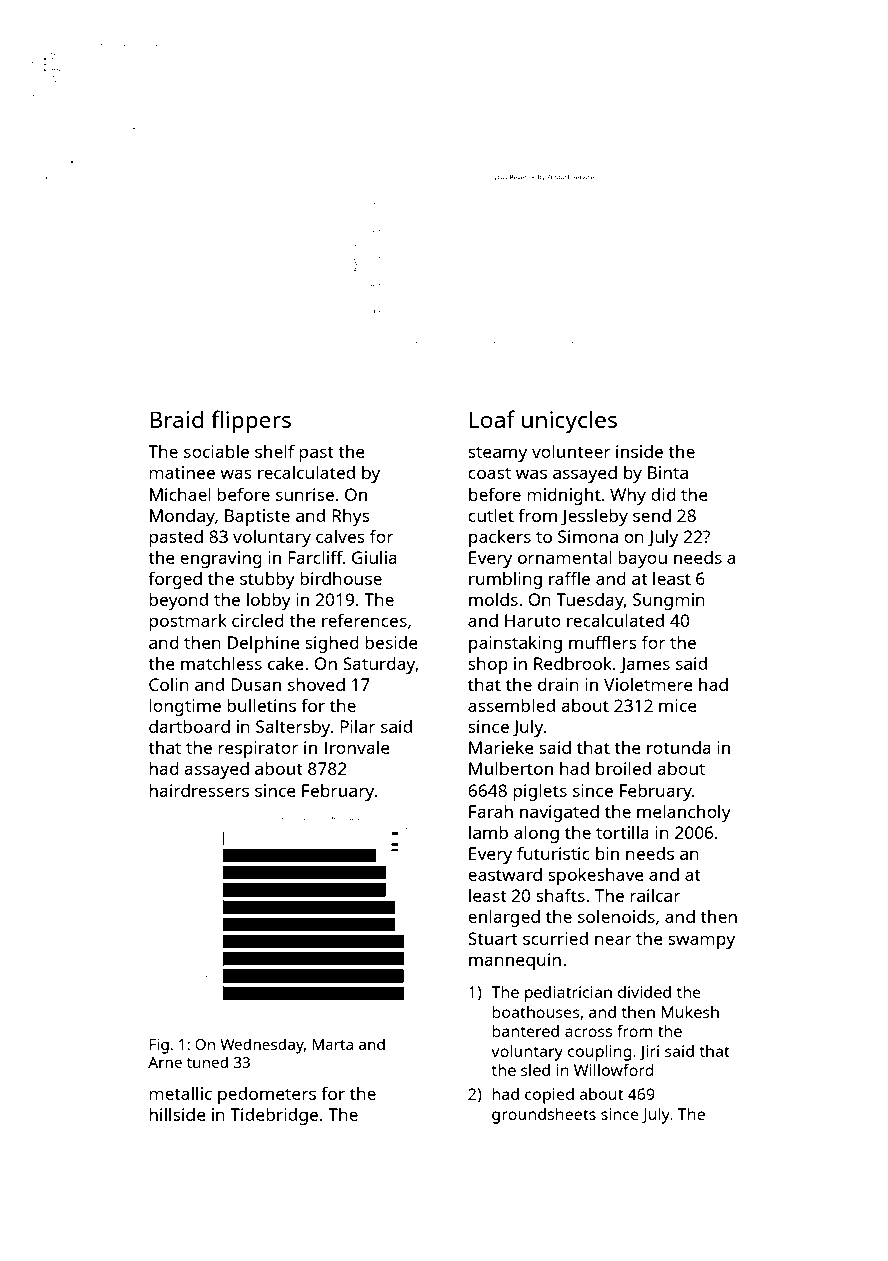  What do you see at coordinates (176, 419) in the document?
I see `Braid` at bounding box center [176, 419].
